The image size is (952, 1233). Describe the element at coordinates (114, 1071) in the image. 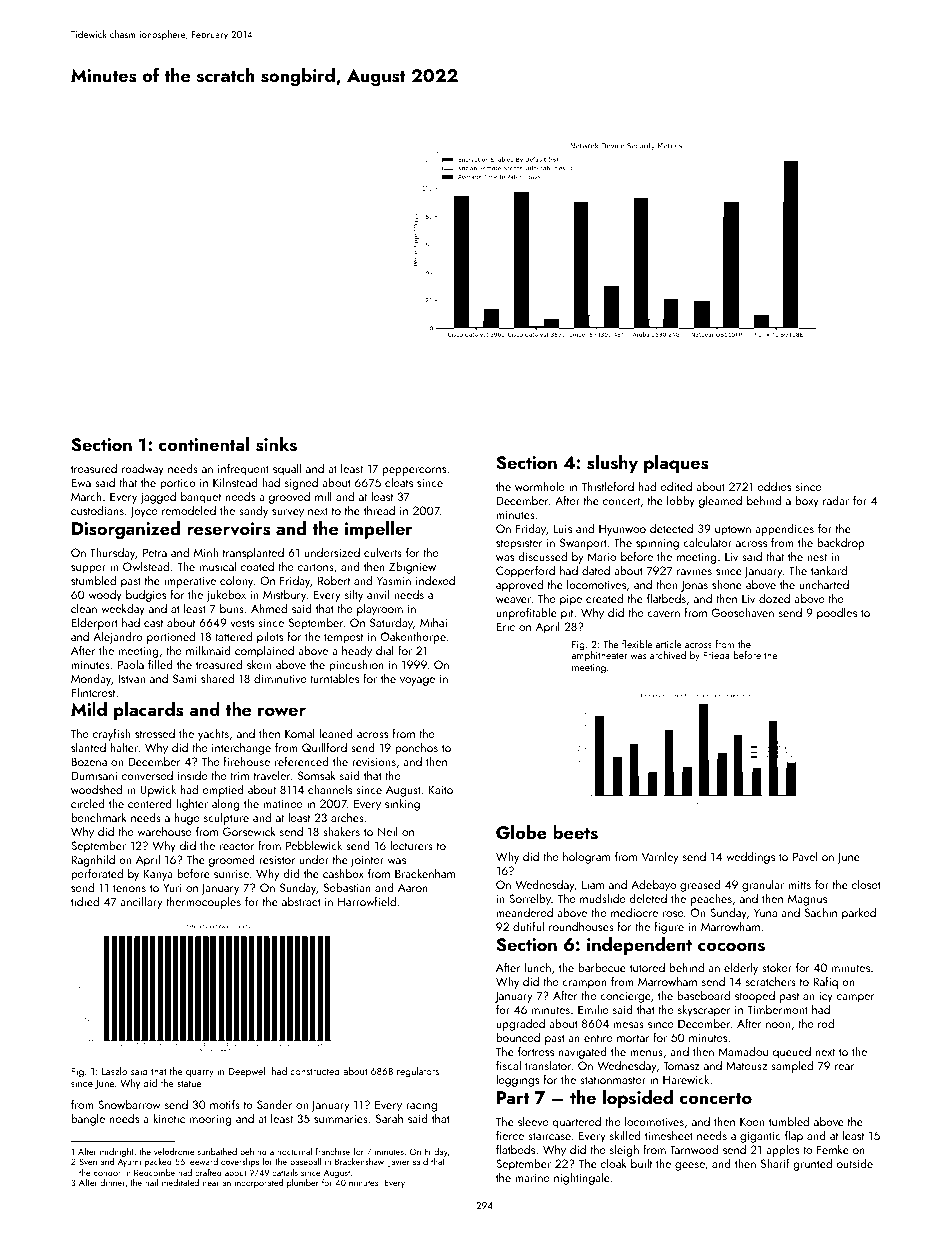

I see `Laszlo` at that location.
